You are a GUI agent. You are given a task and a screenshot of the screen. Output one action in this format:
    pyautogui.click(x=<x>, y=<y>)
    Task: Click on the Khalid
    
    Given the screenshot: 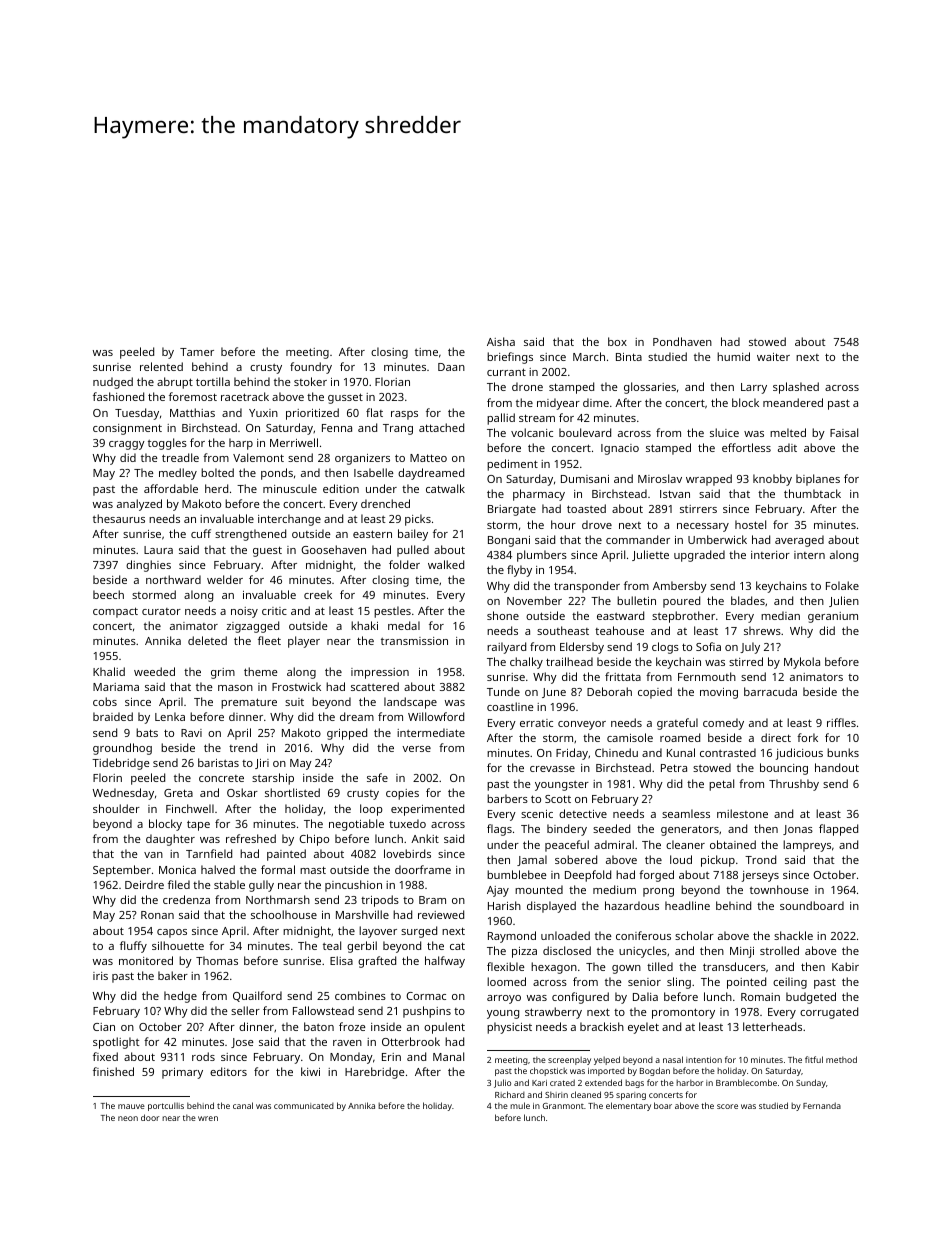 What is the action you would take?
    pyautogui.click(x=109, y=671)
